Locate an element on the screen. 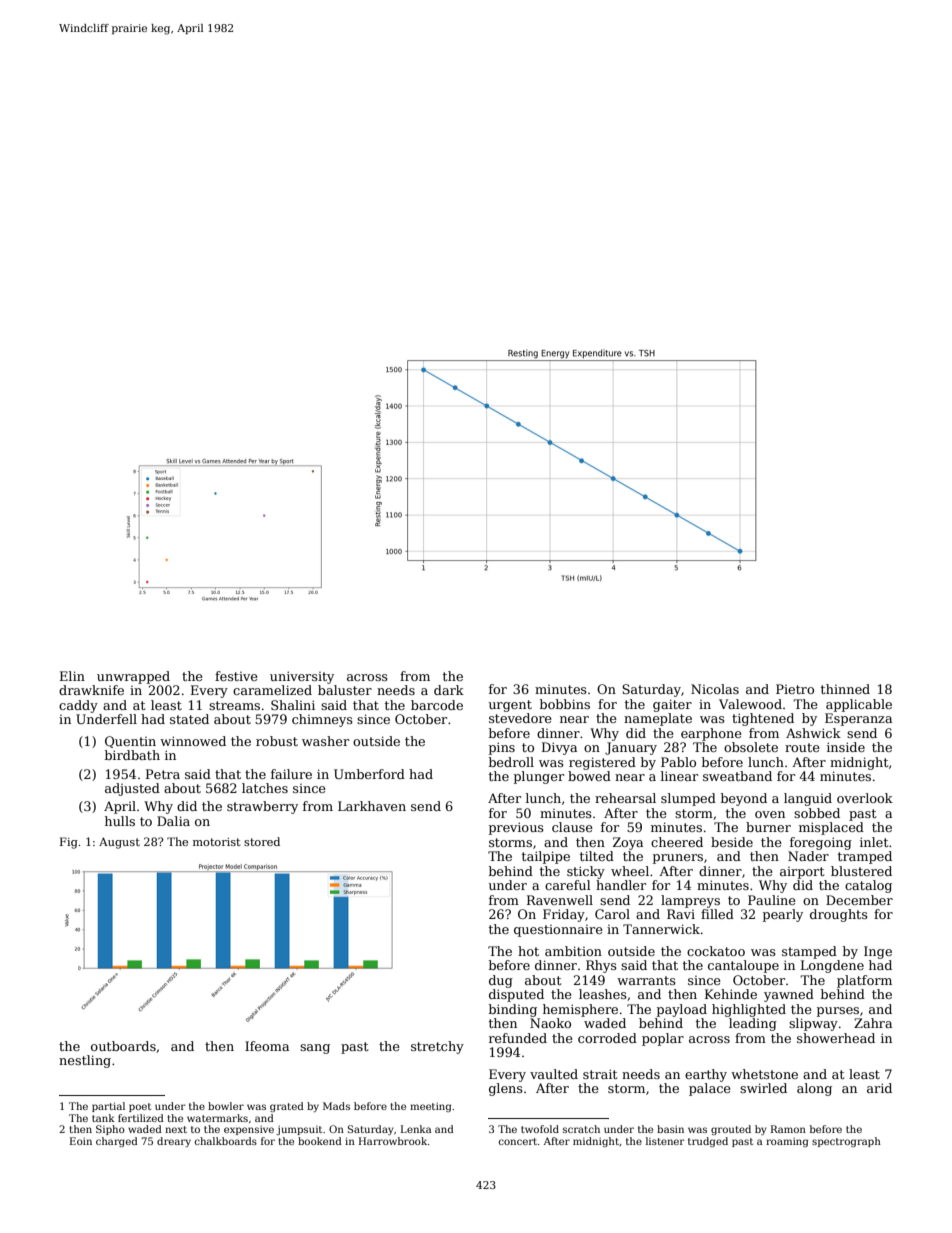 The width and height of the screenshot is (952, 1233). bowler is located at coordinates (226, 1106).
